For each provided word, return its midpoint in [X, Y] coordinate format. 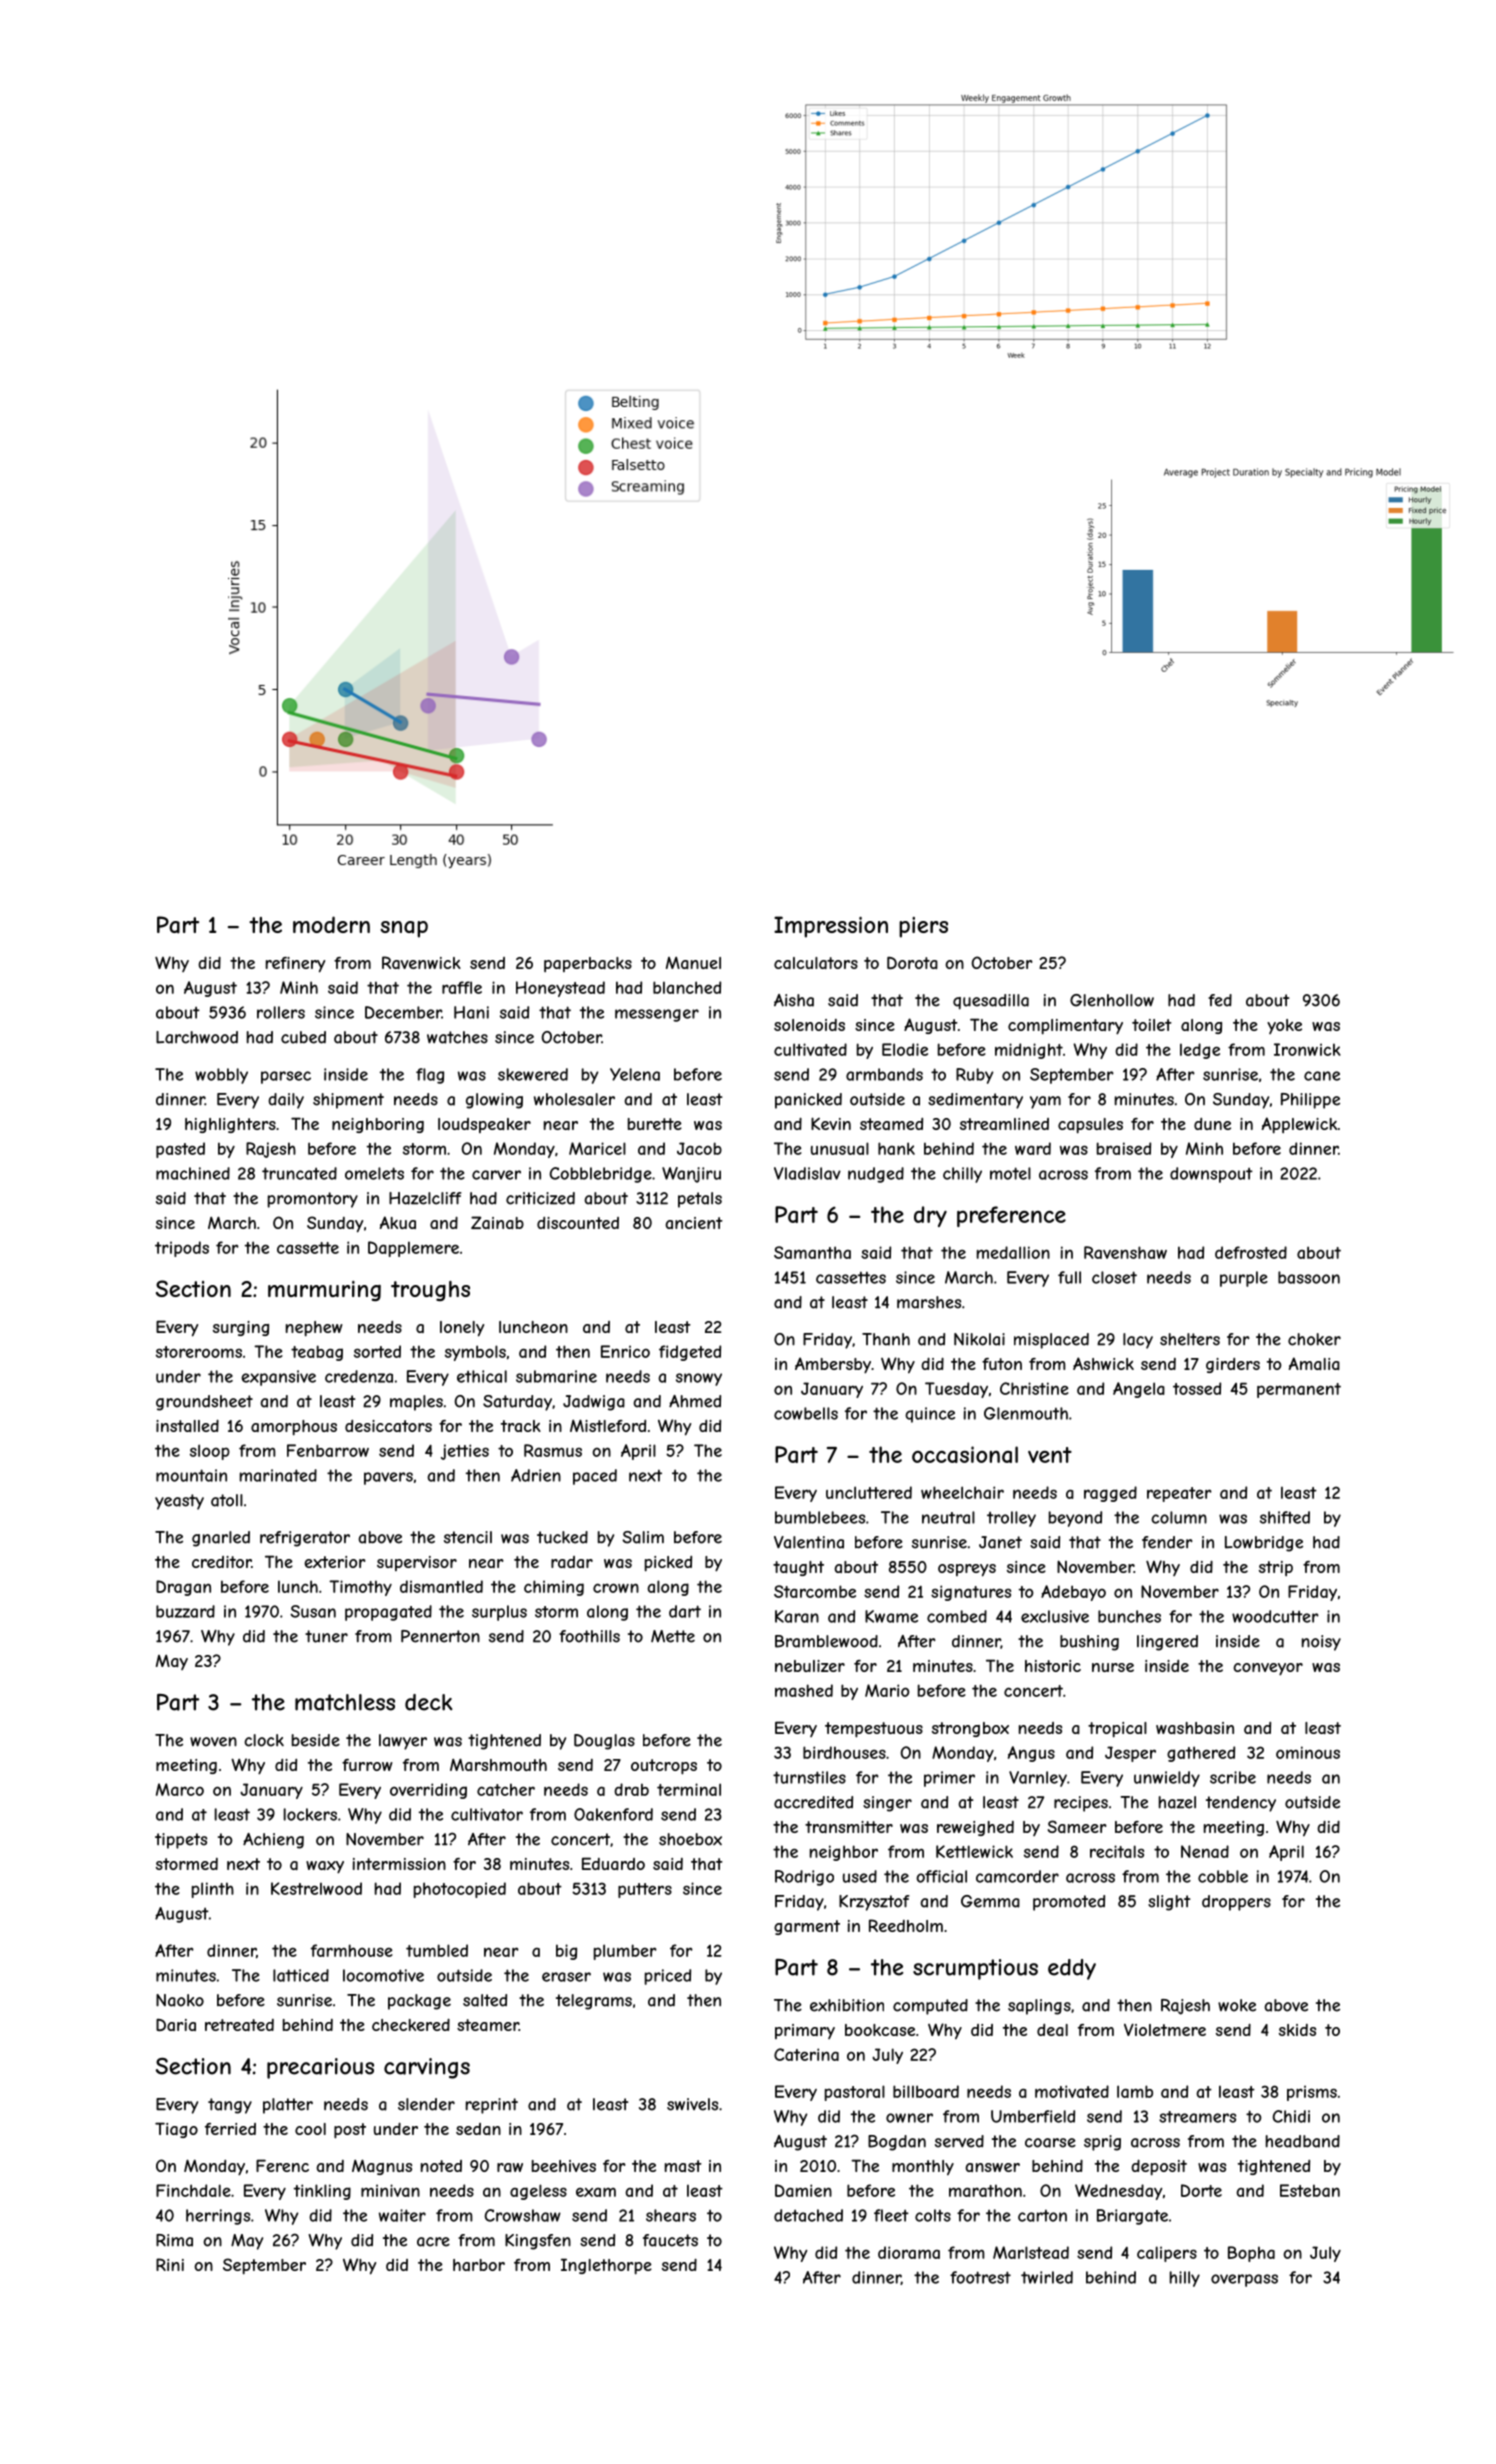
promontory [313, 1200]
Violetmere [1165, 2029]
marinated [278, 1475]
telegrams [594, 2002]
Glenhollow [1112, 1000]
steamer [488, 2025]
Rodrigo [804, 1878]
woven [213, 1742]
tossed [1197, 1388]
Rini [170, 2264]
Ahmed [695, 1401]
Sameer [1077, 1826]
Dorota [912, 962]
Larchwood [197, 1037]
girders [1233, 1365]
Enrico [625, 1351]
